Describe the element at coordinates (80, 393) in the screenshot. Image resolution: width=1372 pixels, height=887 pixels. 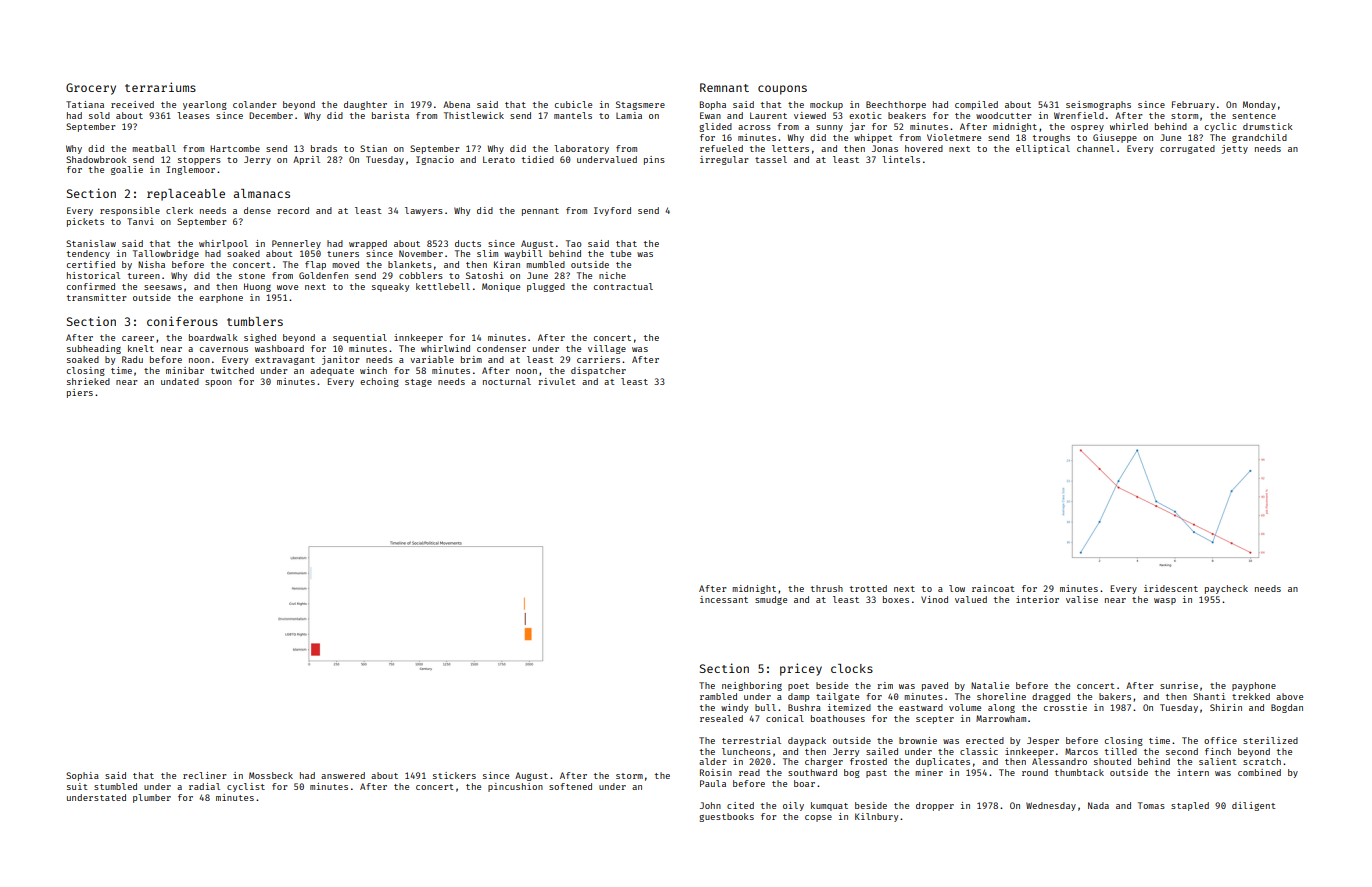
I see `piers` at that location.
